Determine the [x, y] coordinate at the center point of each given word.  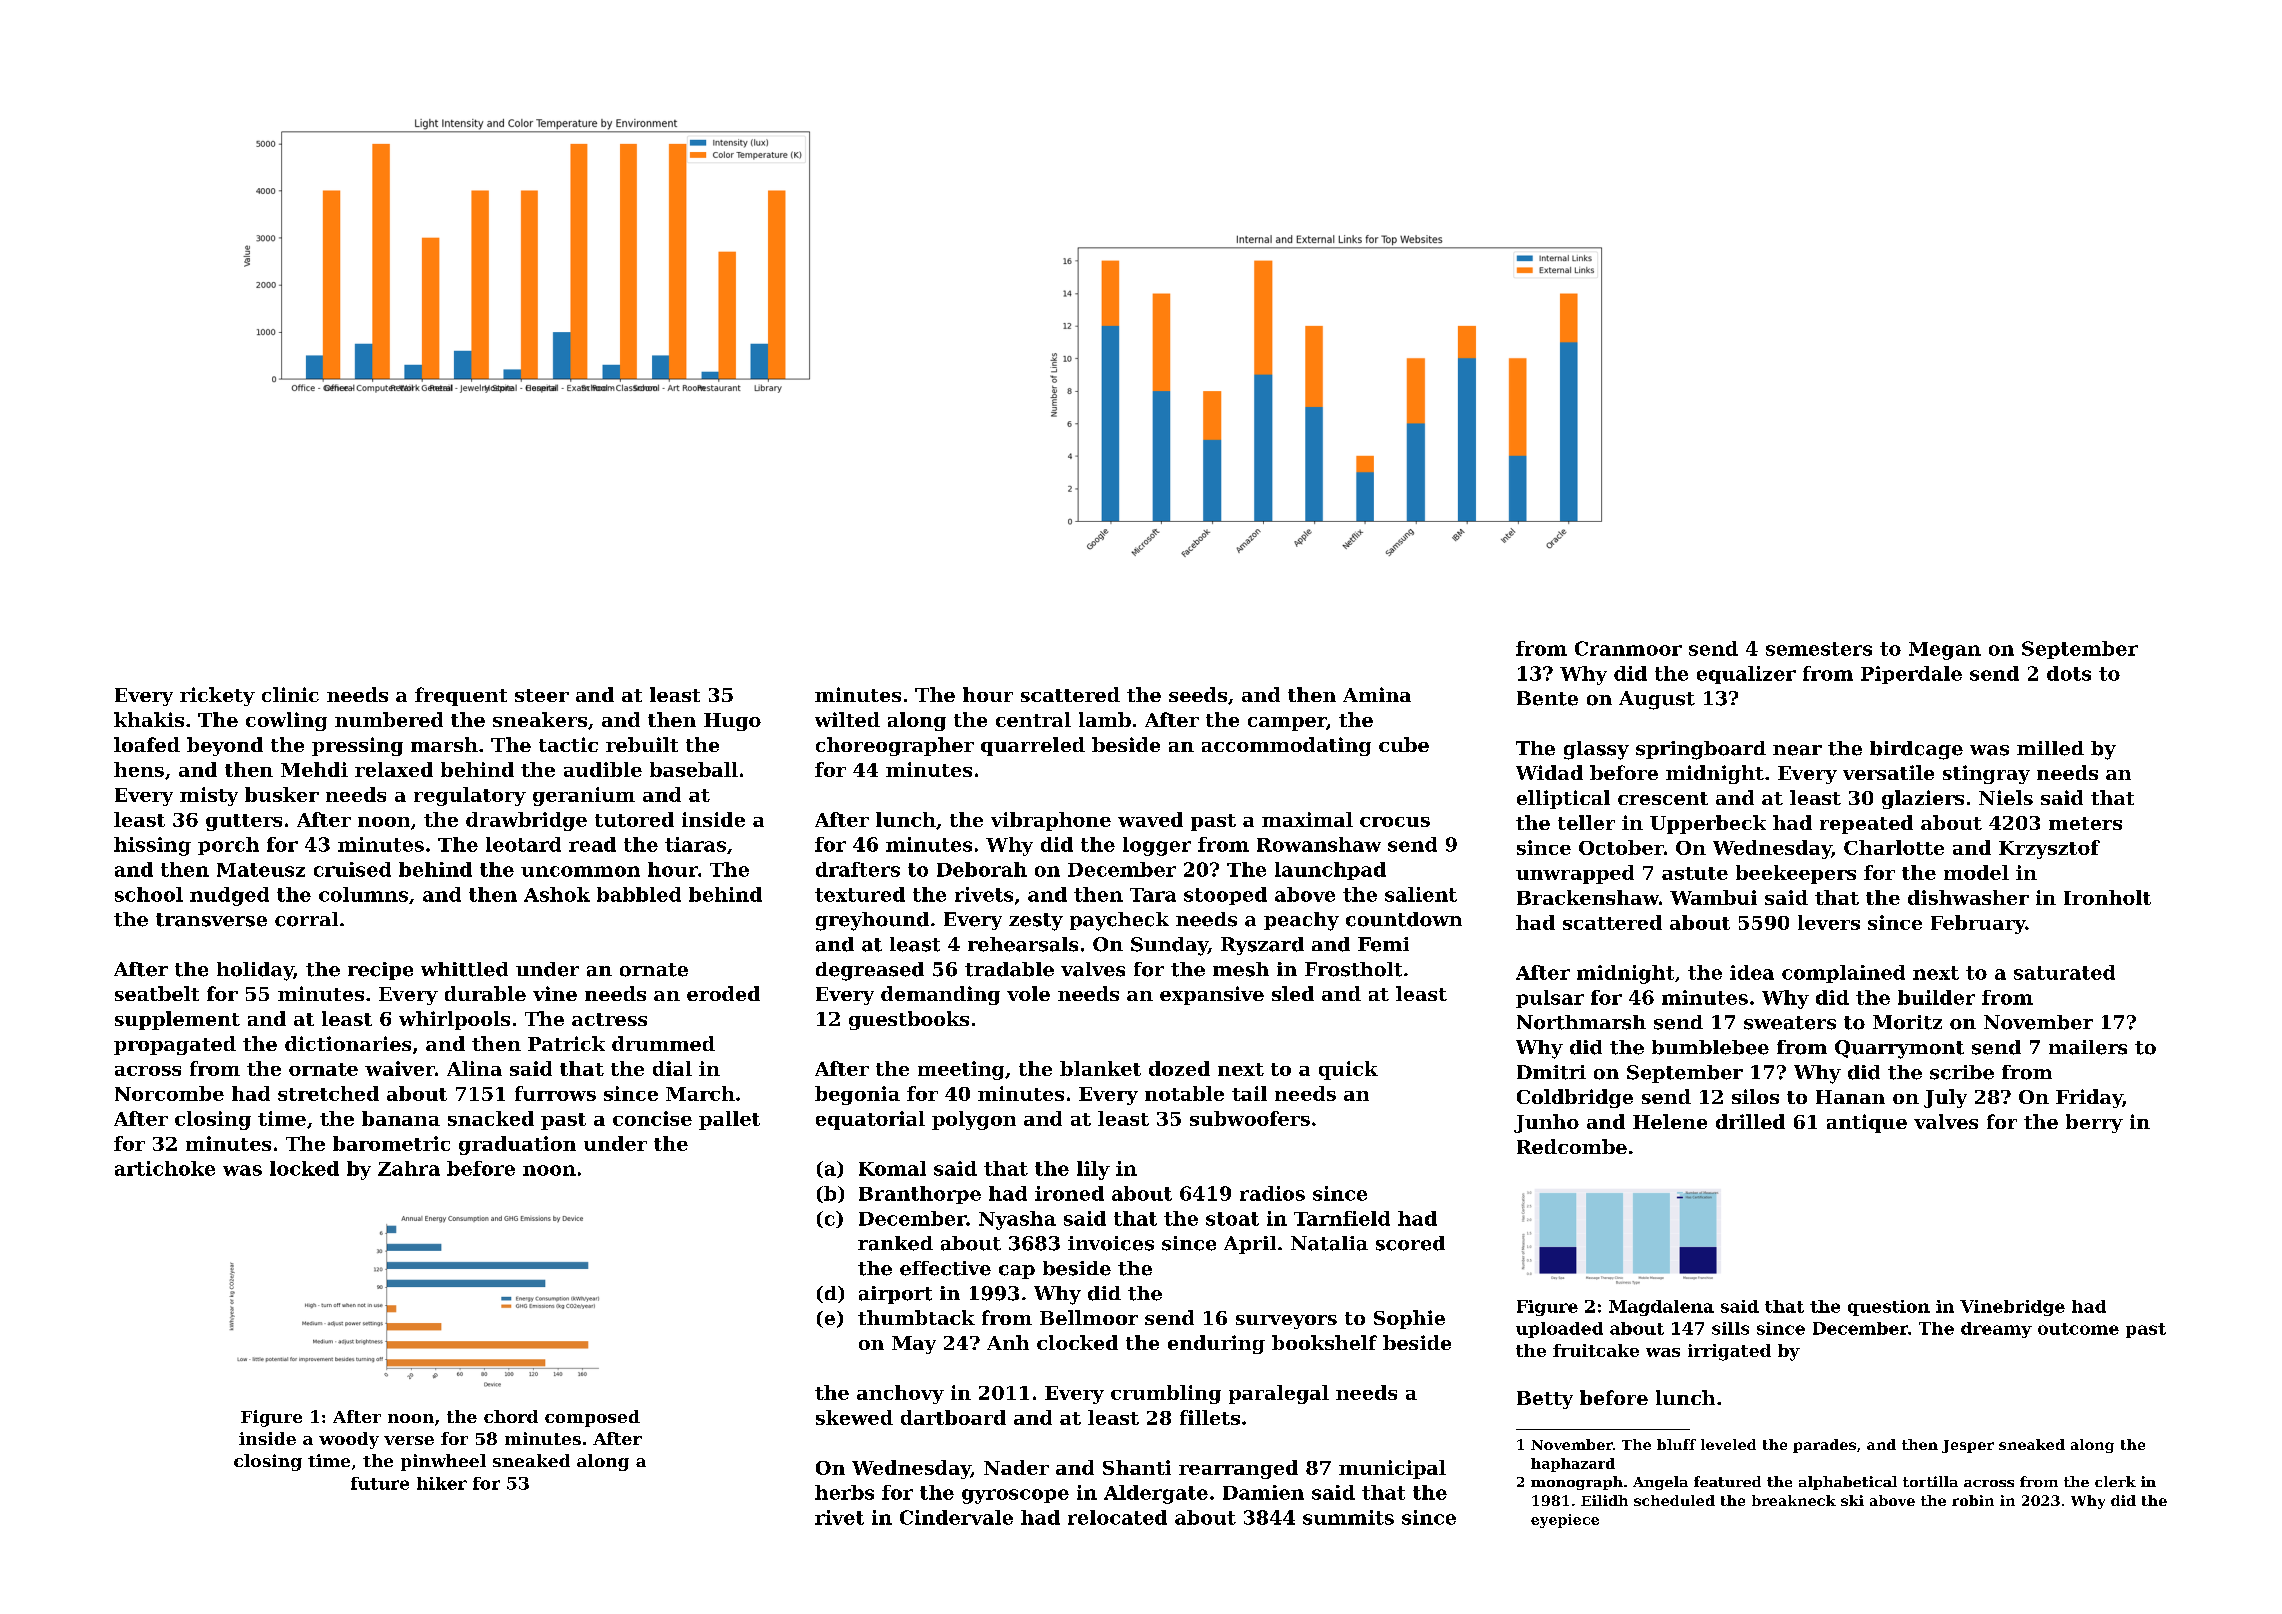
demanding [940, 995]
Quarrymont [1899, 1049]
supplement [177, 1020]
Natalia [1329, 1243]
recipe [380, 971]
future [380, 1483]
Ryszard [1262, 946]
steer [542, 695]
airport [895, 1295]
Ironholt [2107, 897]
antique [1867, 1123]
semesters [1819, 649]
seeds [1198, 694]
